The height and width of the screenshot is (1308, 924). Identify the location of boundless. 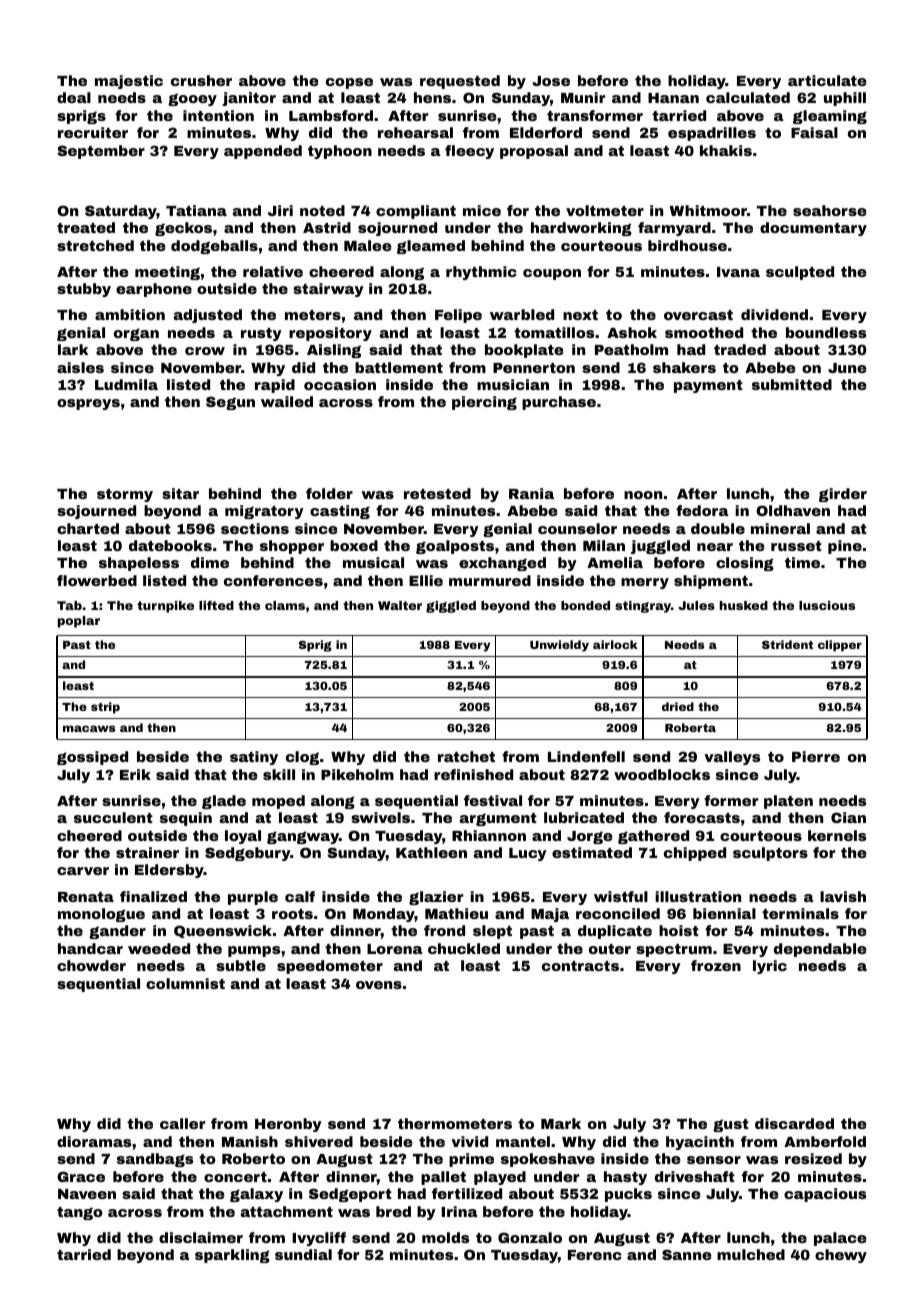
(826, 332).
